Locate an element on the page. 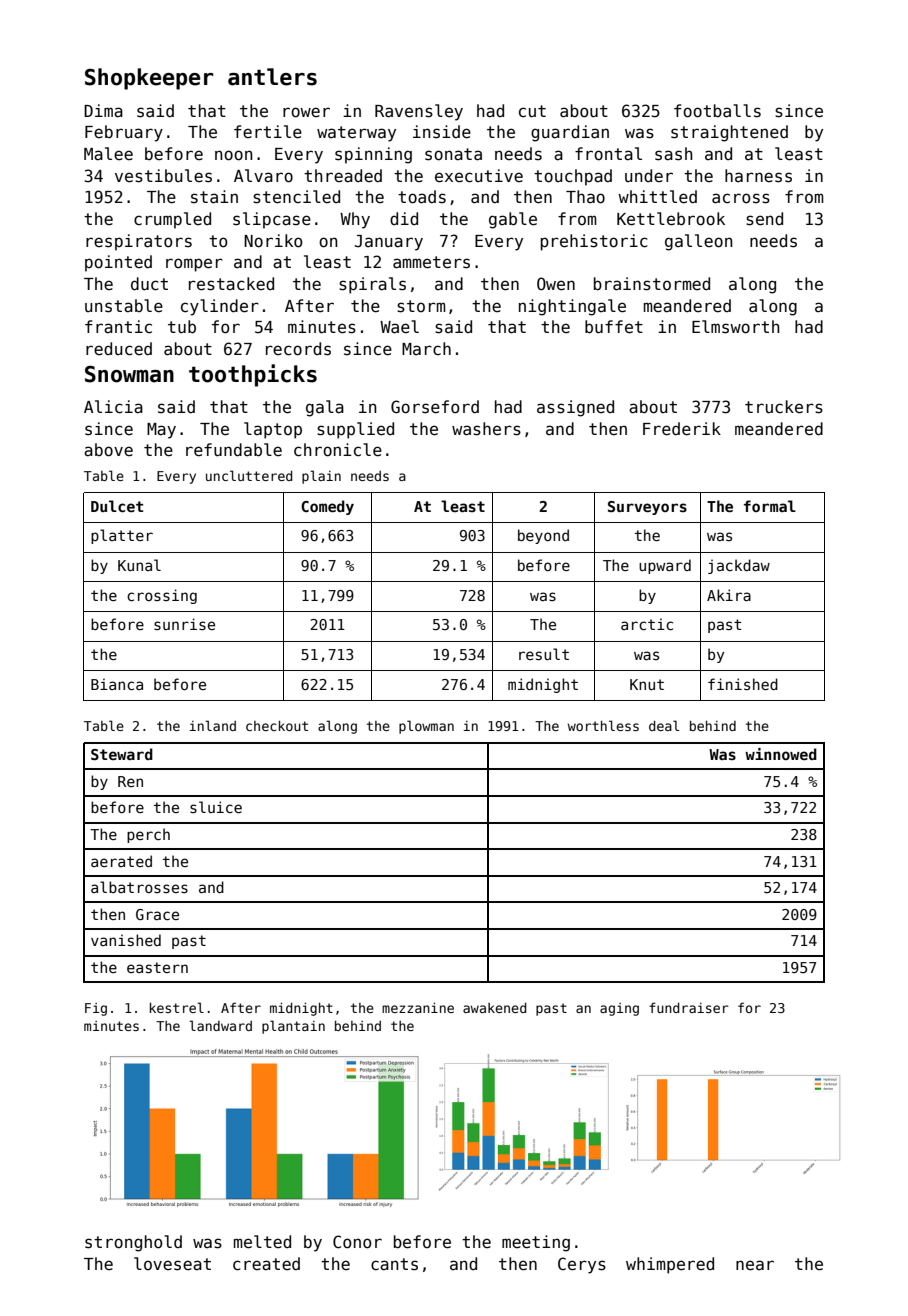 The width and height of the page is (908, 1316). plowman is located at coordinates (426, 727).
